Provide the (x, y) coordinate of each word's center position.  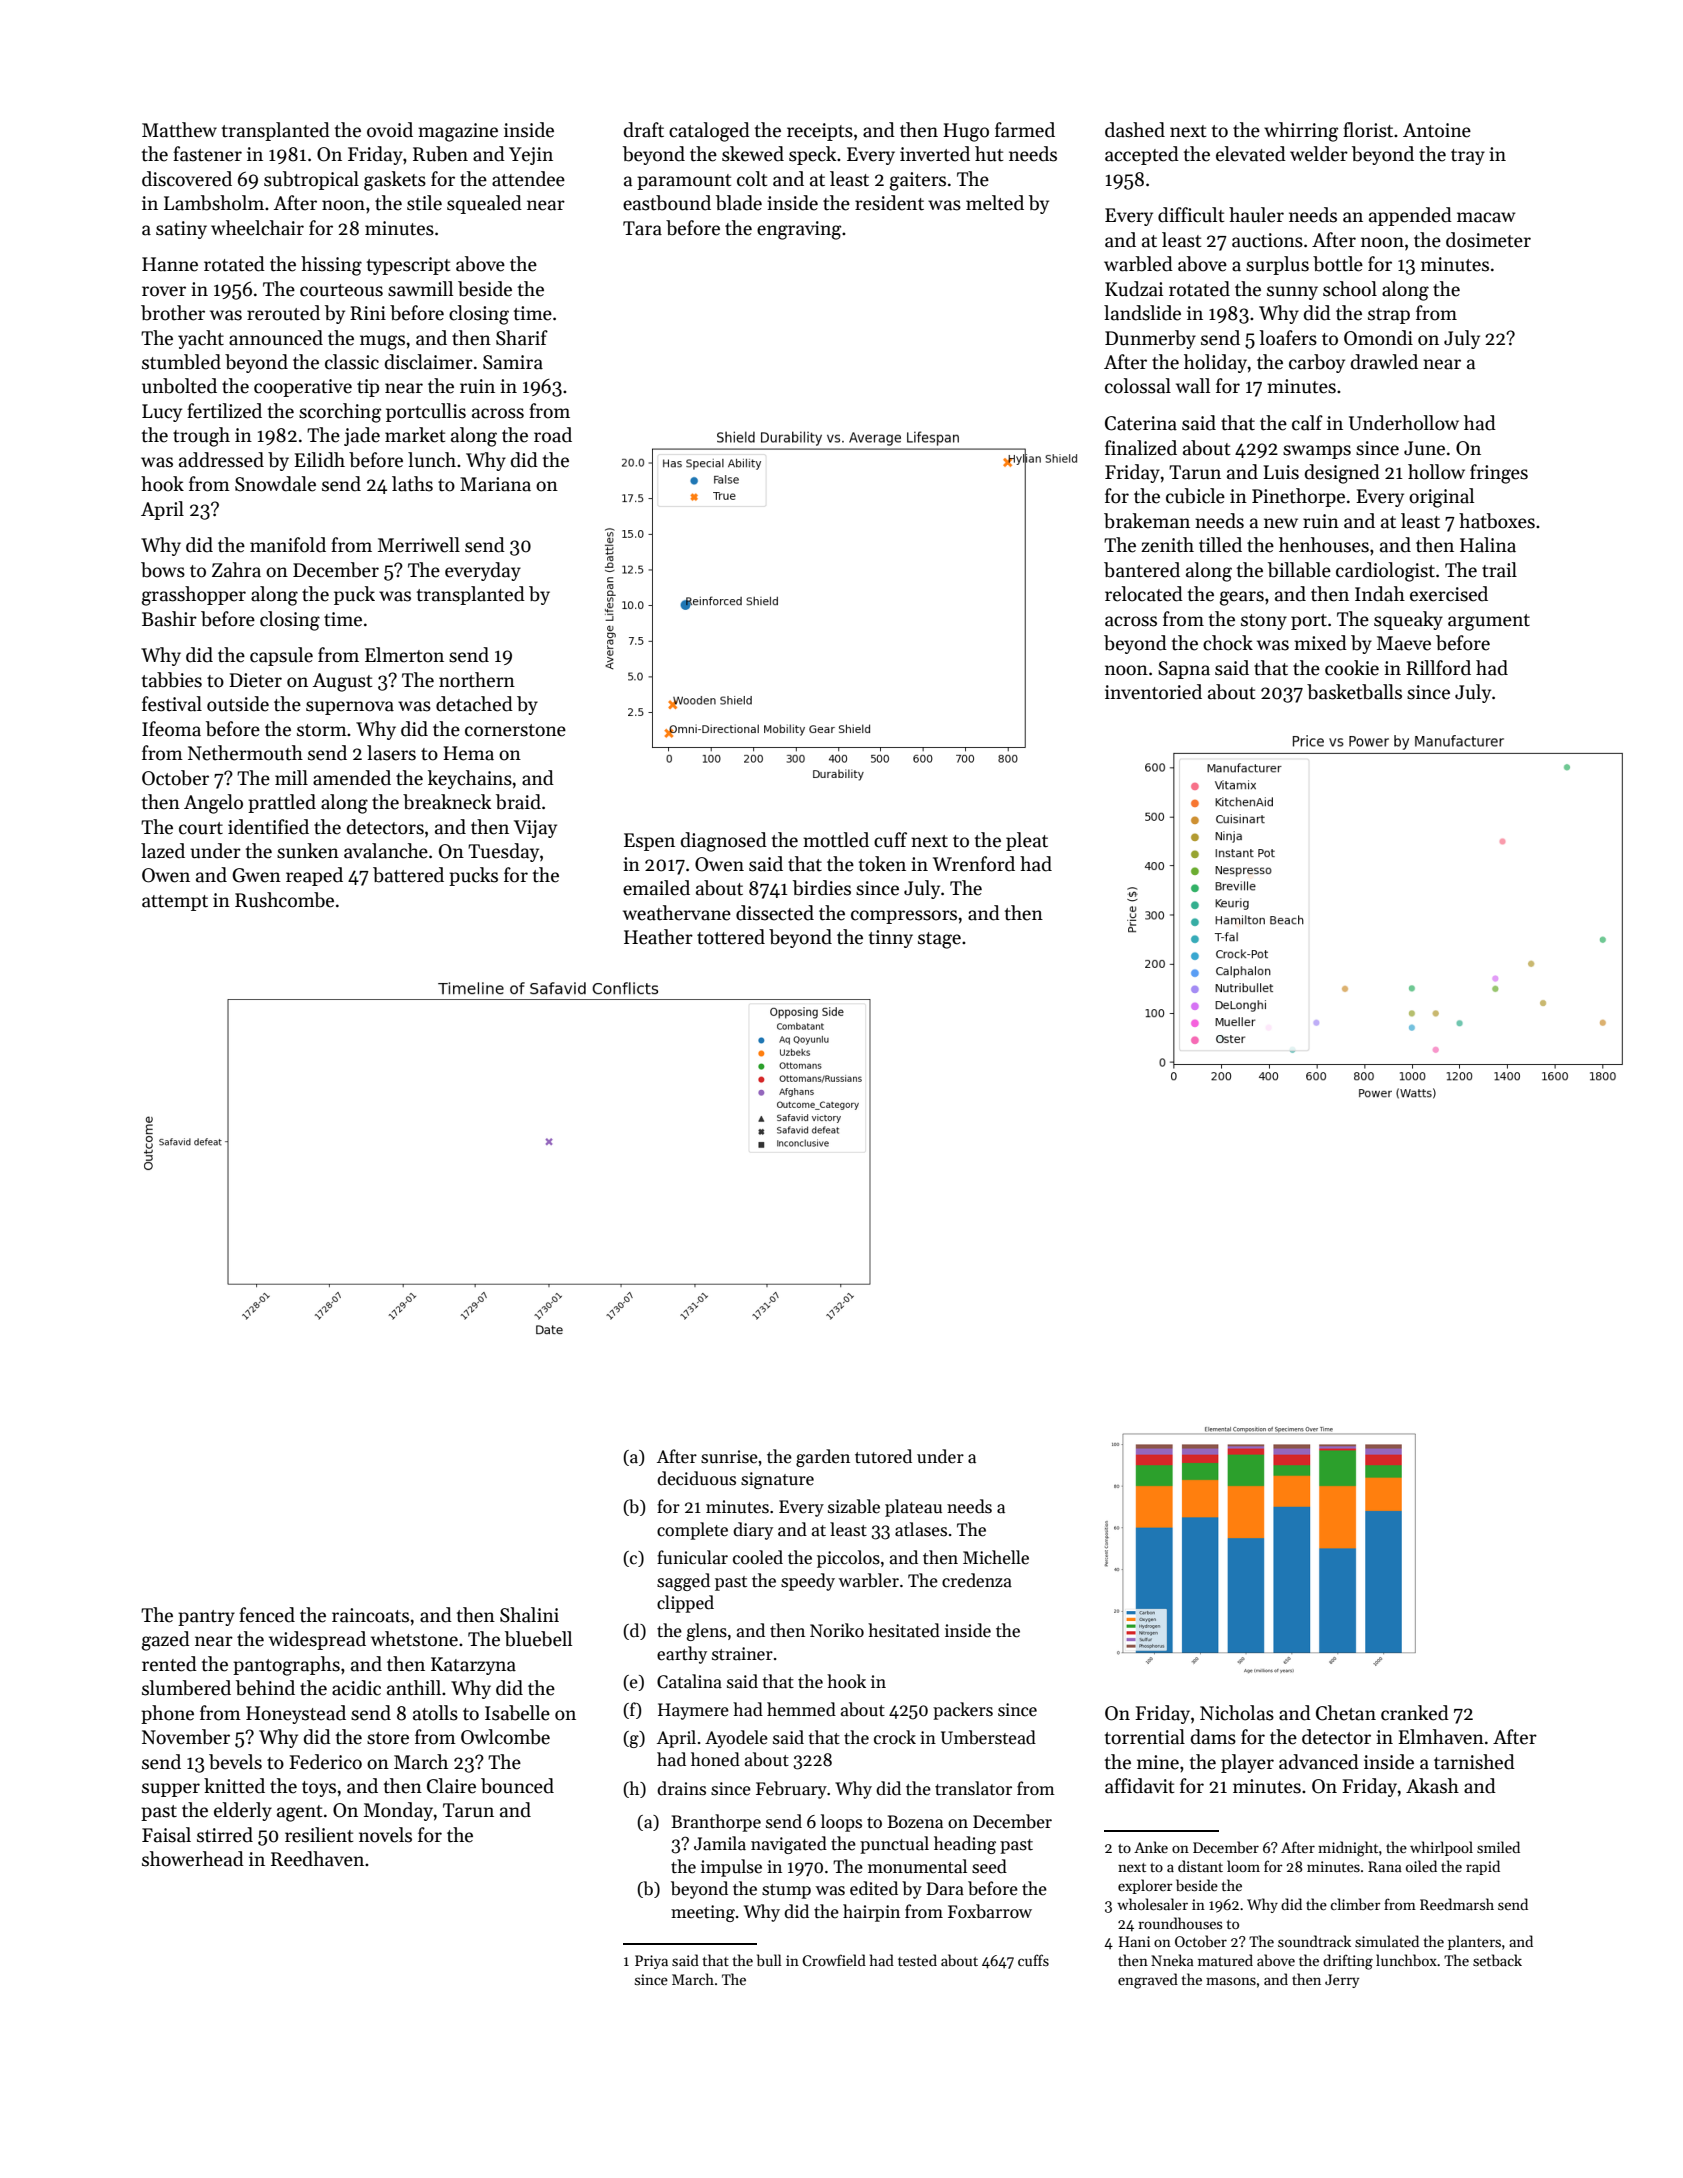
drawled (1384, 362)
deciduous (696, 1478)
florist (1368, 130)
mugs (382, 342)
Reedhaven (317, 1859)
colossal (1138, 386)
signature (777, 1480)
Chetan (1346, 1713)
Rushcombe (284, 900)
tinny (891, 939)
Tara (642, 228)
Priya (651, 1962)
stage (939, 940)
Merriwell (419, 545)
